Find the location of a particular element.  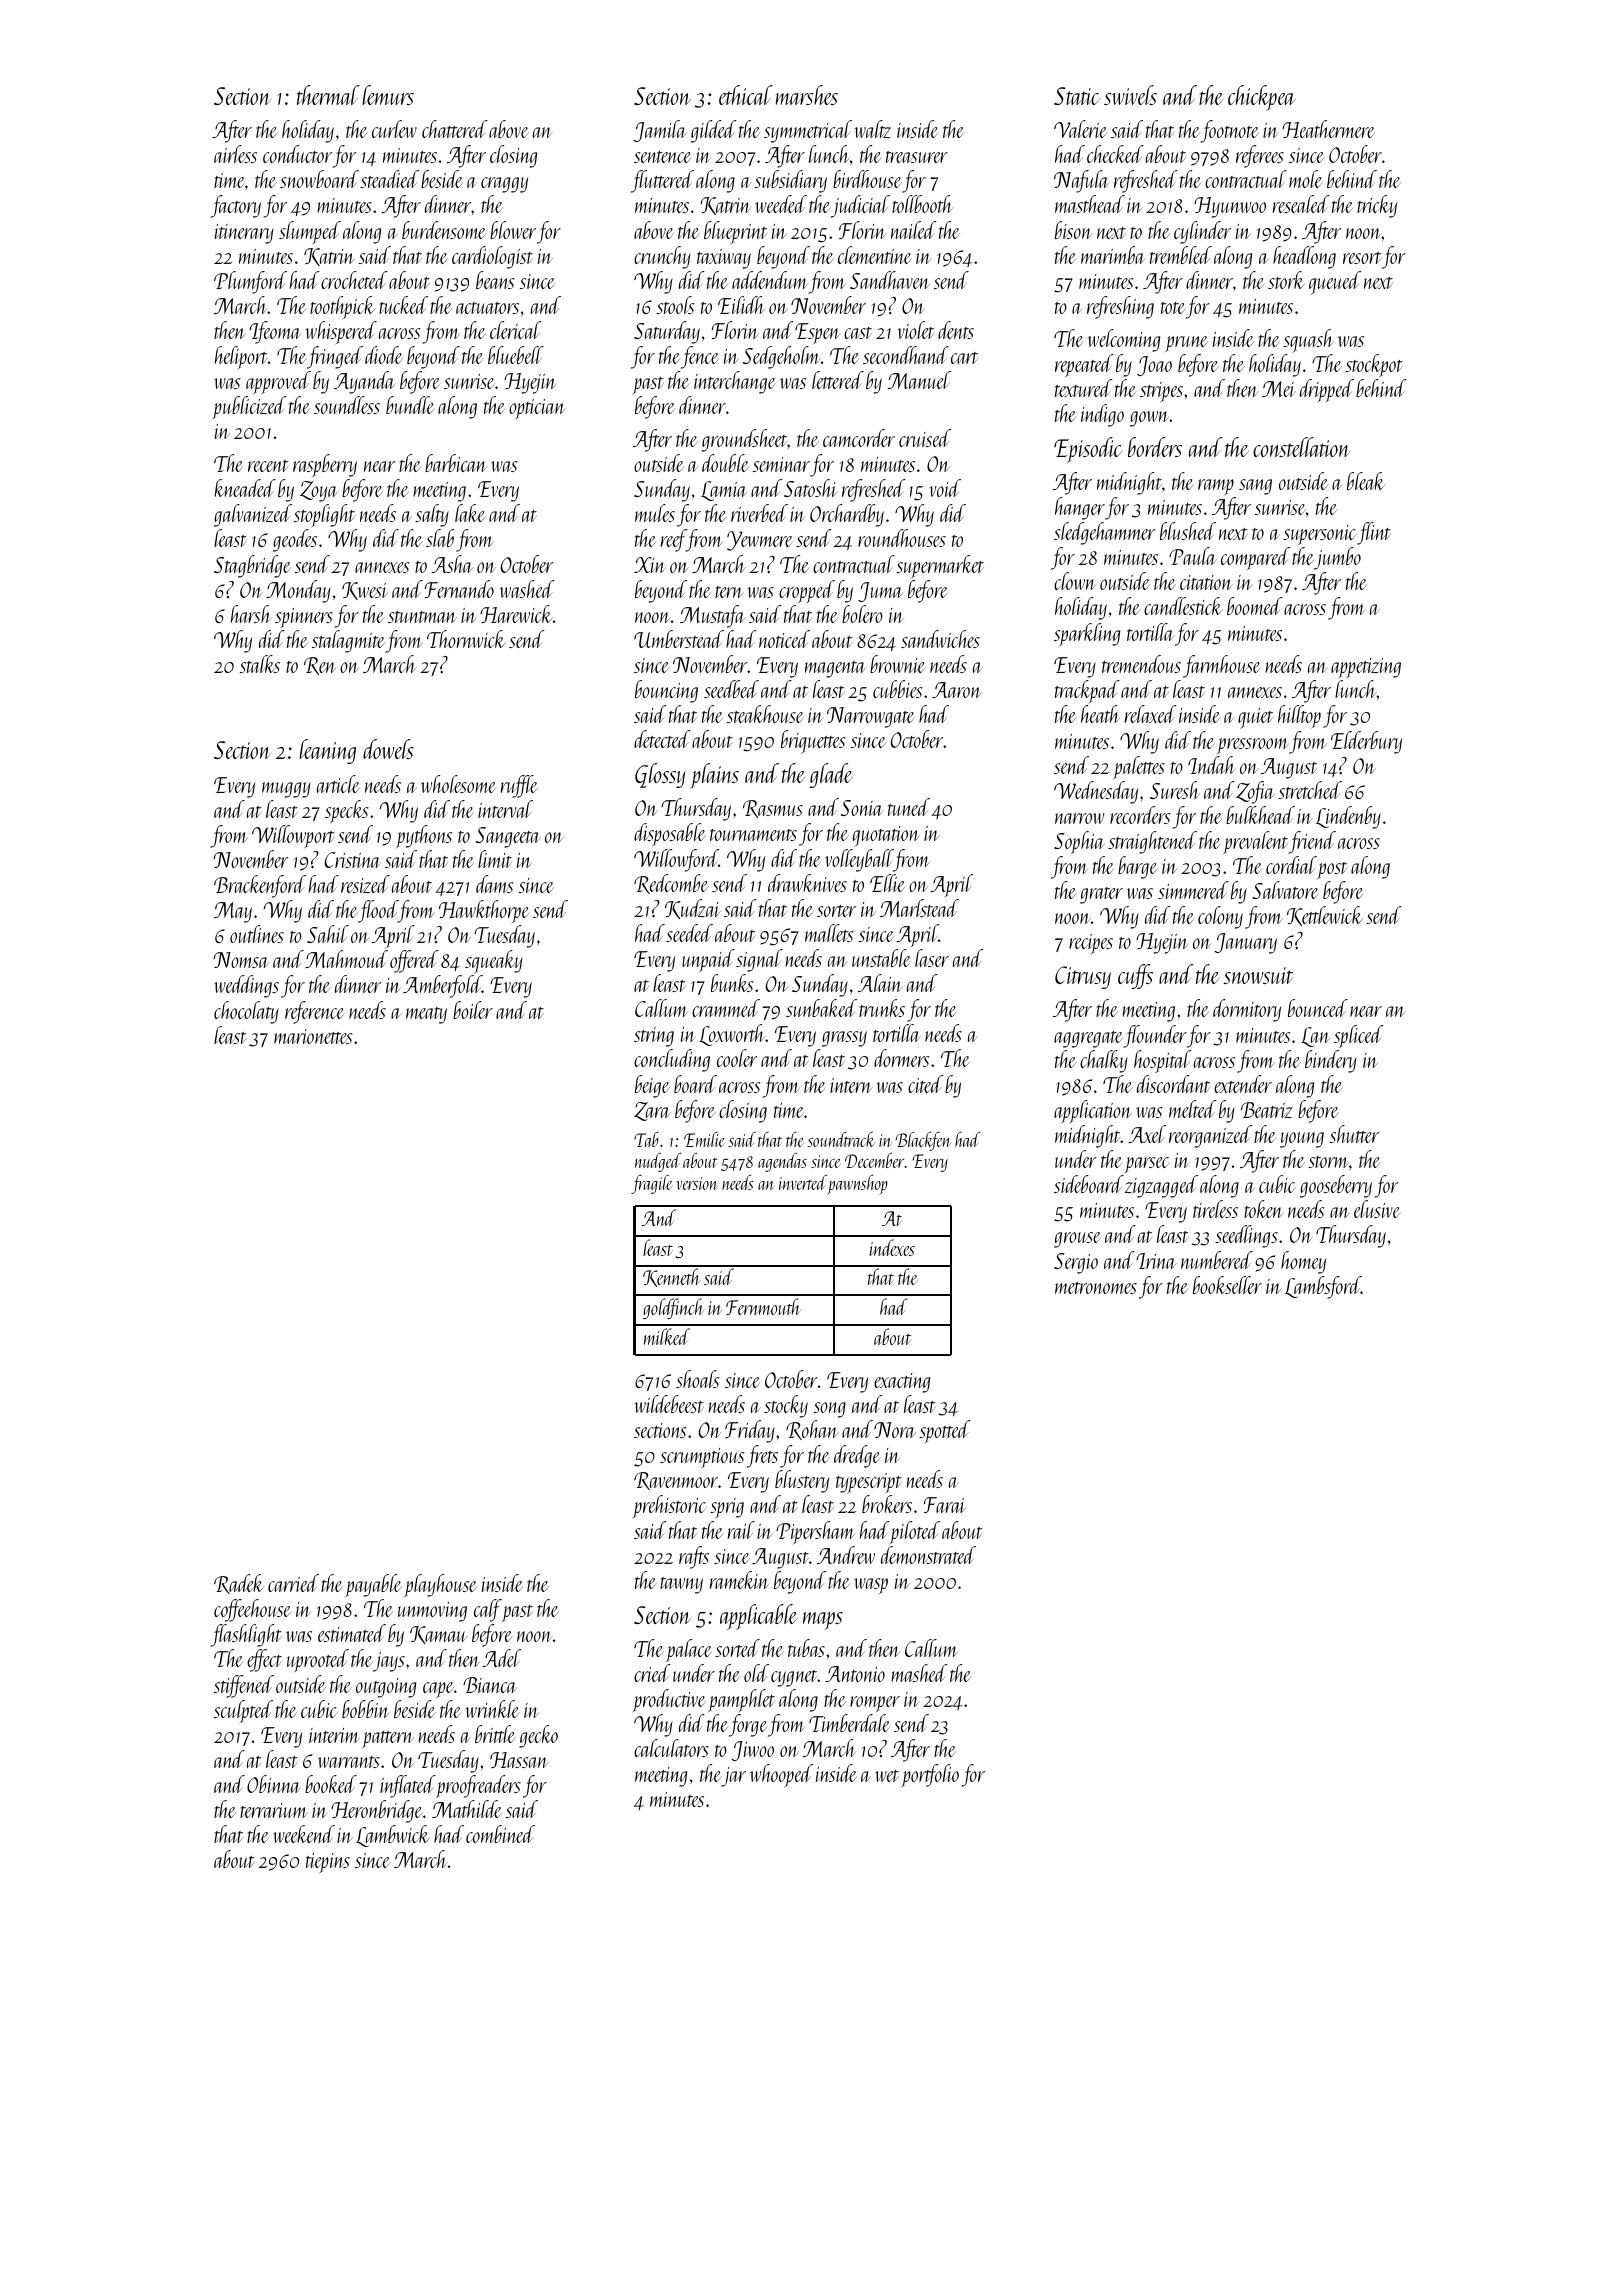

cardiologist is located at coordinates (492, 257).
